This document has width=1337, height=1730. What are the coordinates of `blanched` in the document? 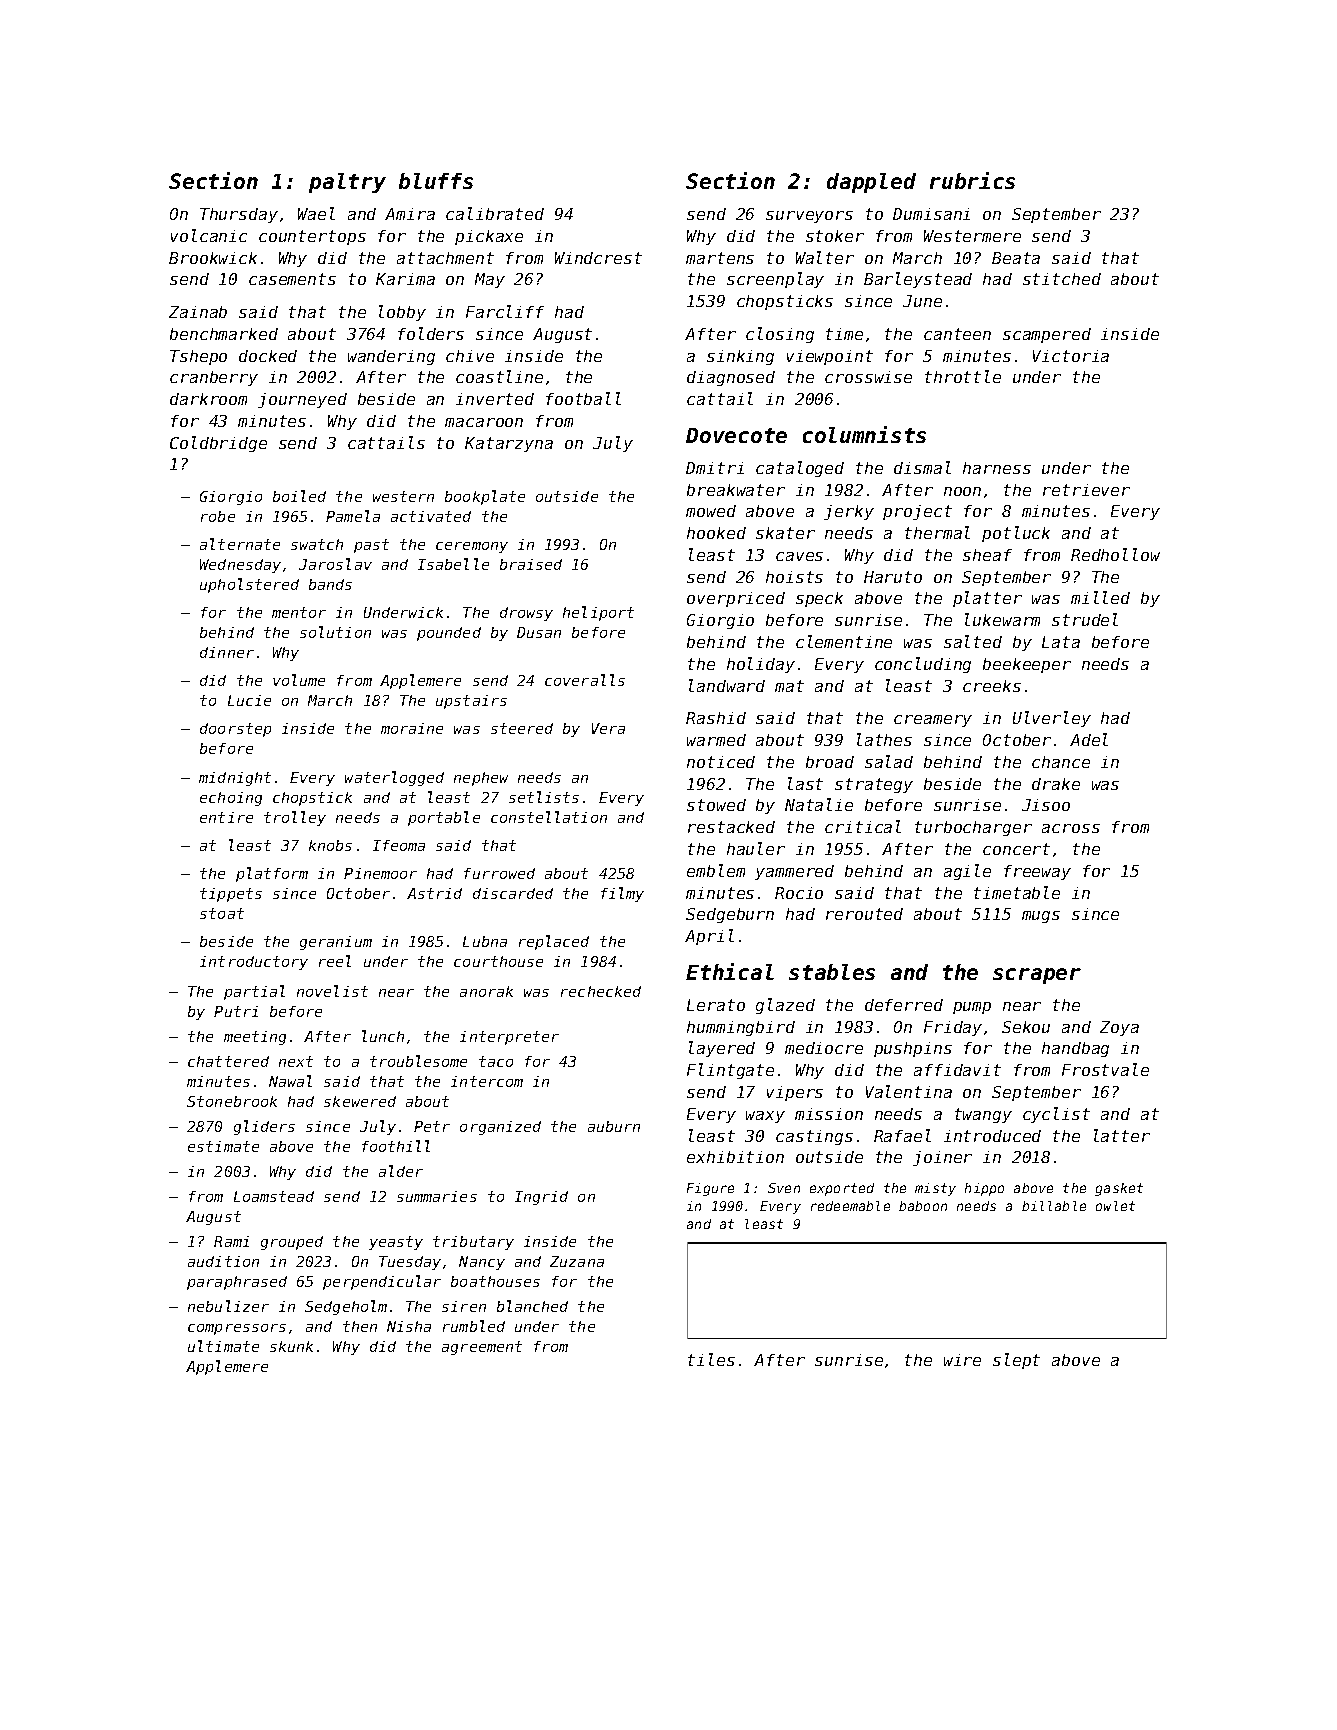 It's located at (532, 1306).
